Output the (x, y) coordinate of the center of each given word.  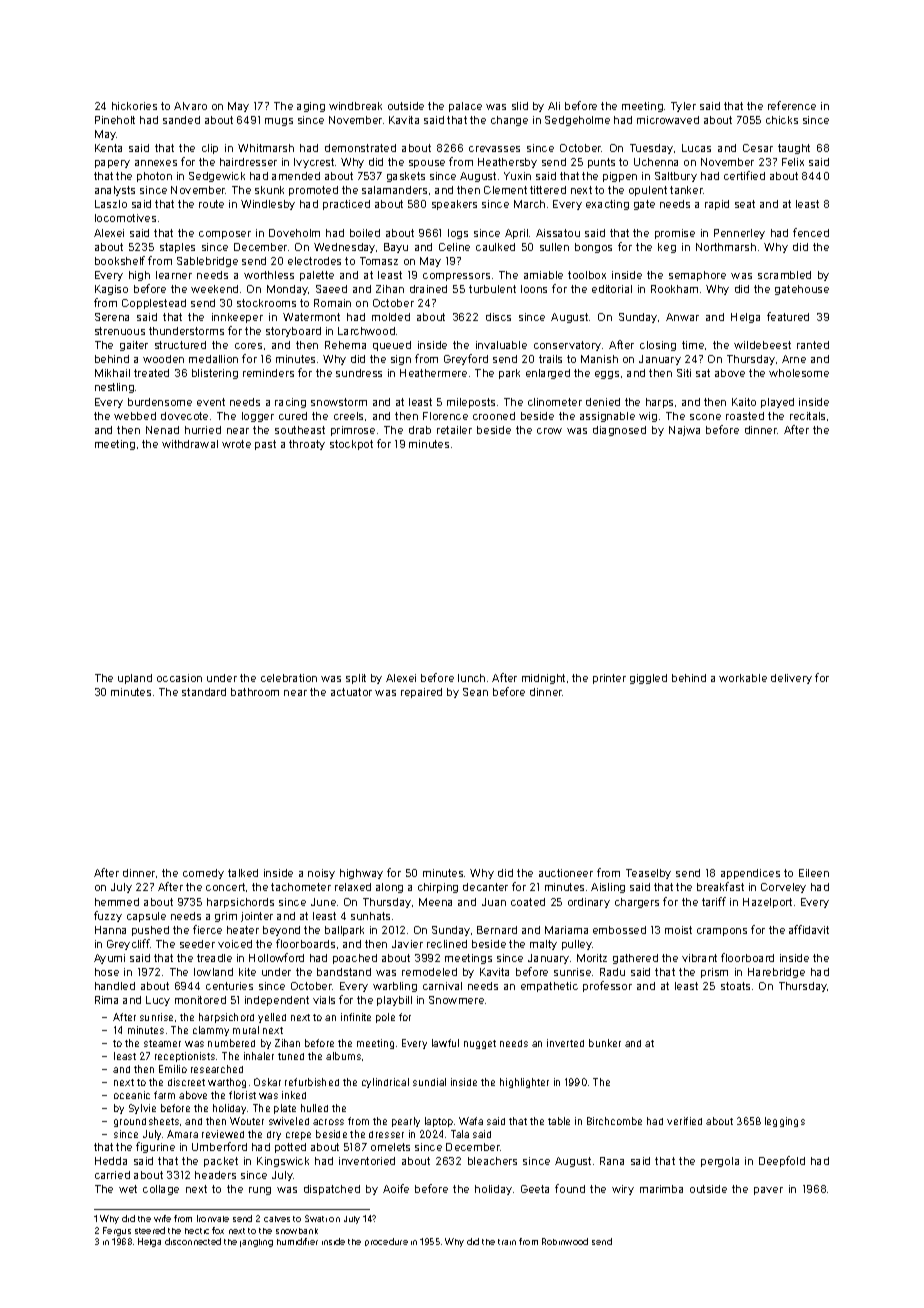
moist (678, 930)
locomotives (125, 218)
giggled (648, 679)
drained (428, 289)
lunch (471, 678)
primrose (353, 431)
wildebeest (762, 345)
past (265, 445)
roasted (745, 416)
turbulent (492, 289)
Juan (494, 902)
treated (151, 373)
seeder (197, 944)
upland (135, 679)
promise (675, 234)
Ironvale (213, 1218)
